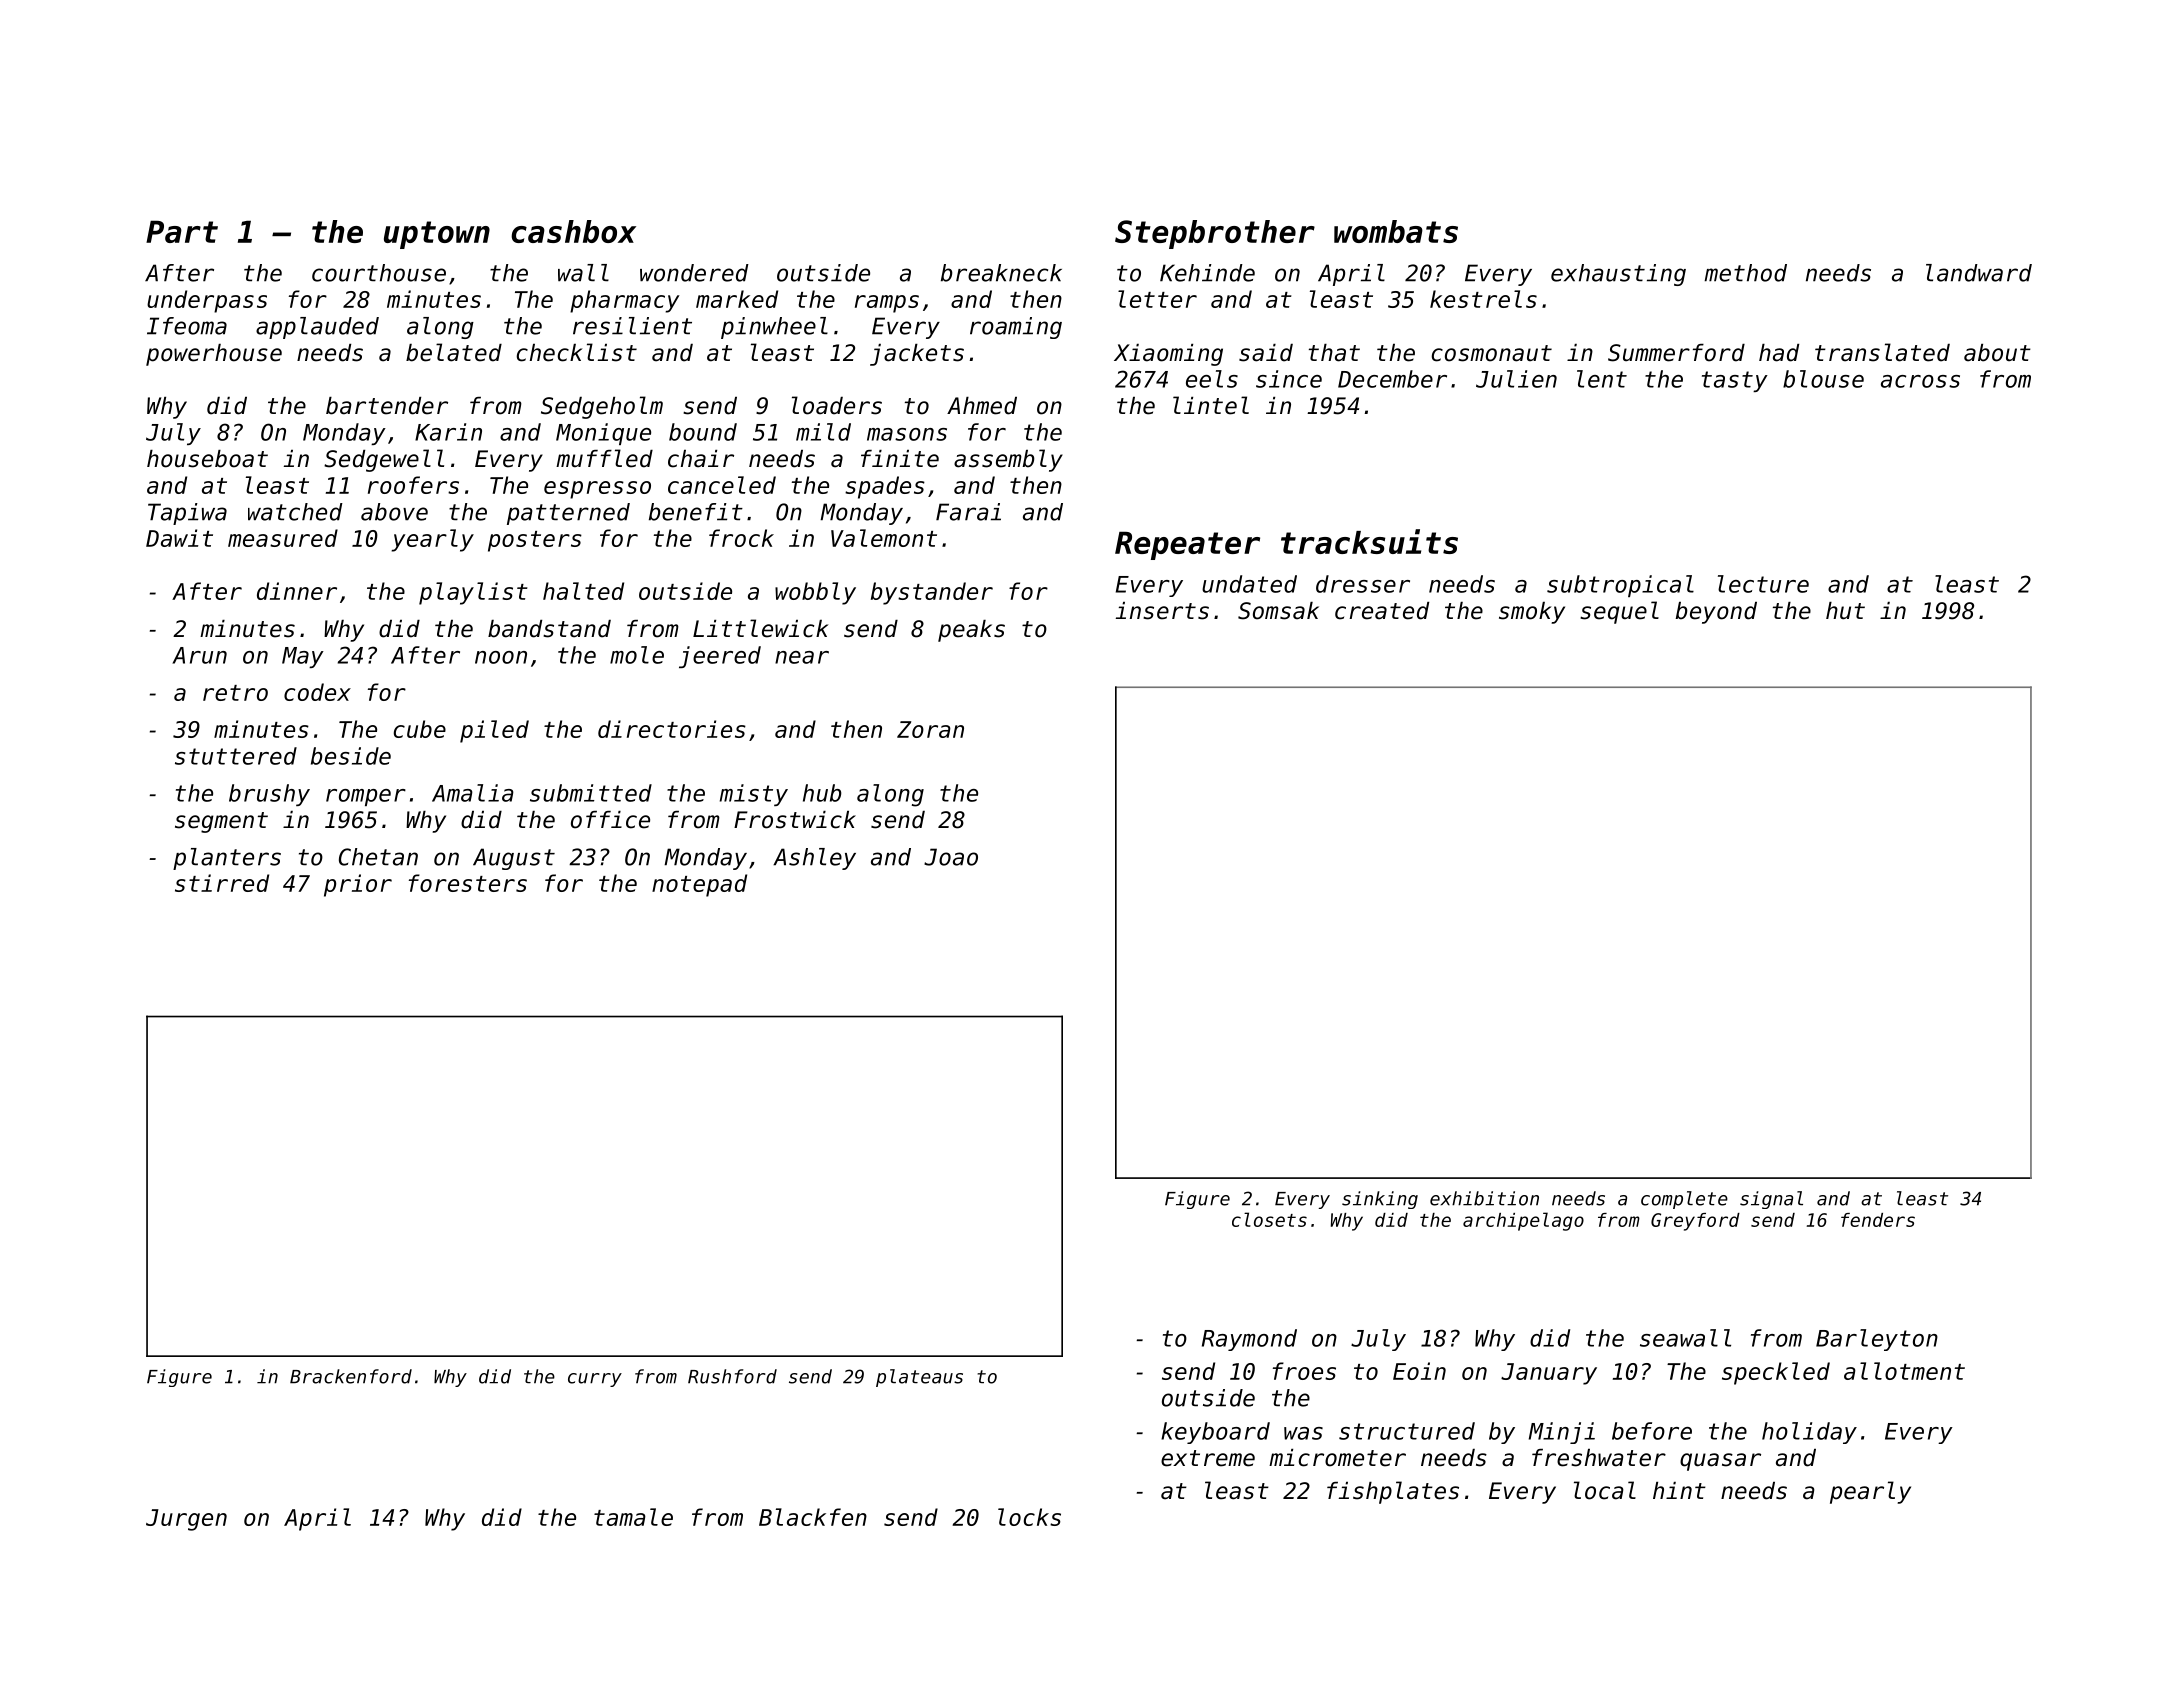  What do you see at coordinates (732, 1376) in the screenshot?
I see `Rushford` at bounding box center [732, 1376].
